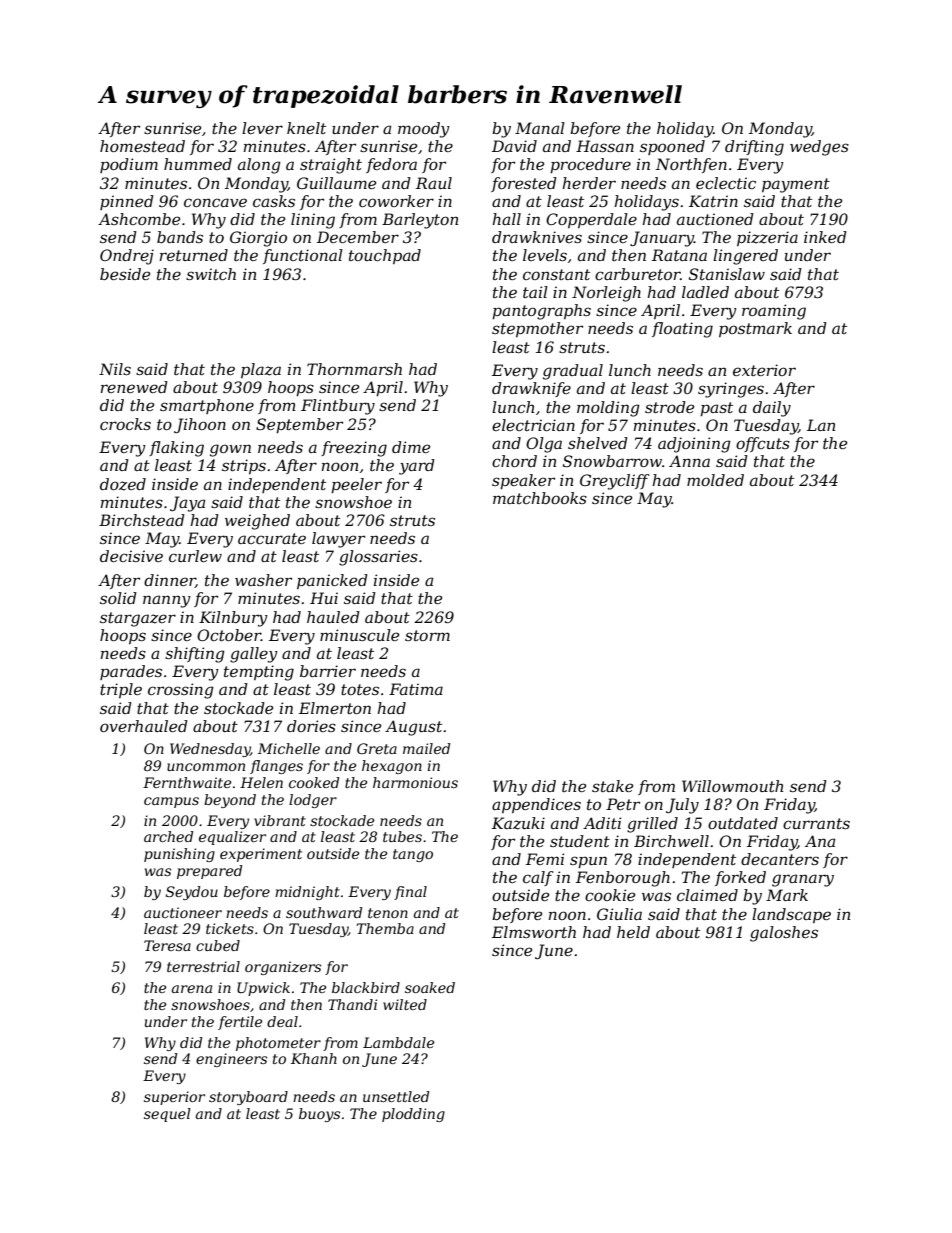  I want to click on drawknife, so click(531, 389).
